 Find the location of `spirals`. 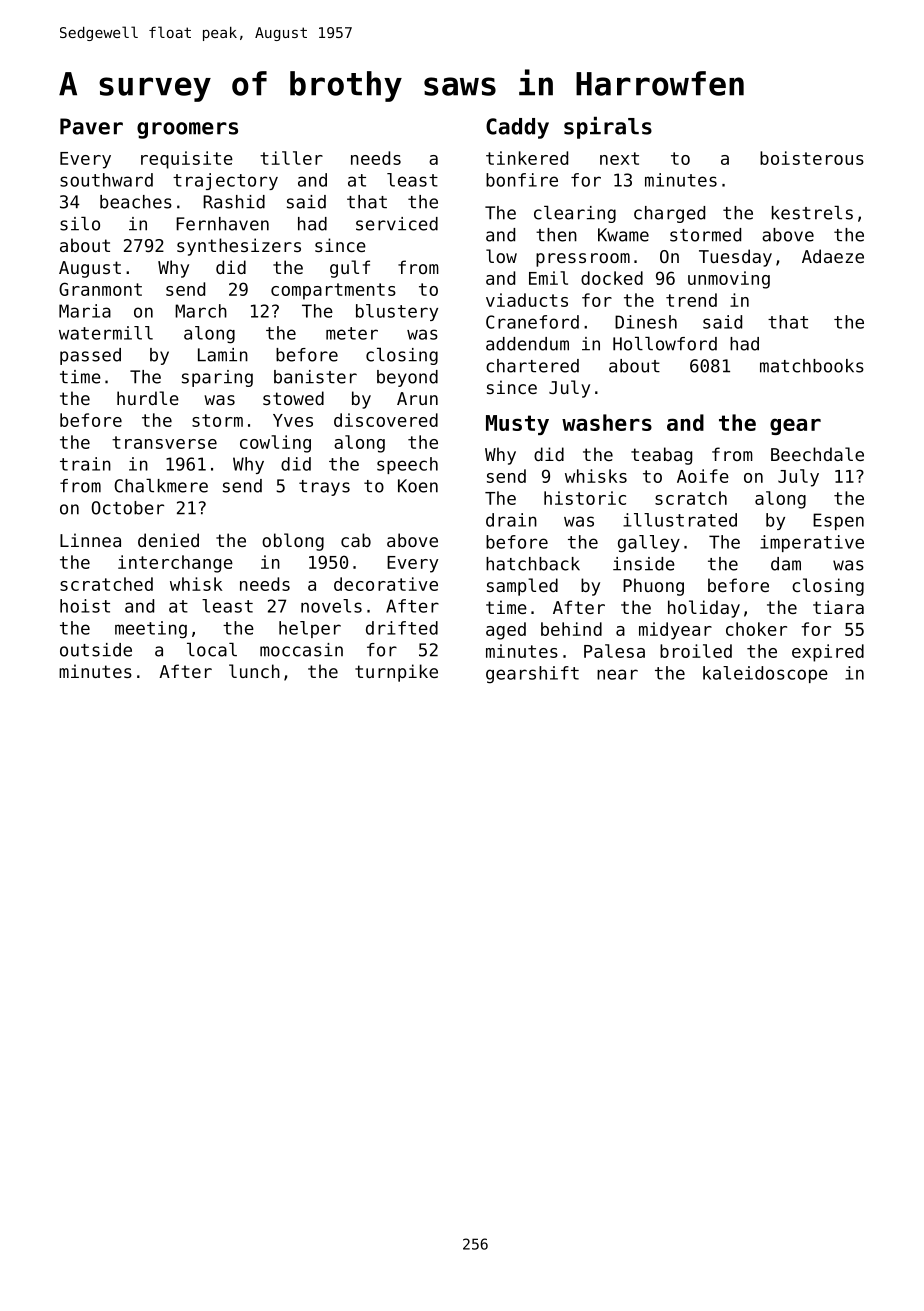

spirals is located at coordinates (608, 128).
